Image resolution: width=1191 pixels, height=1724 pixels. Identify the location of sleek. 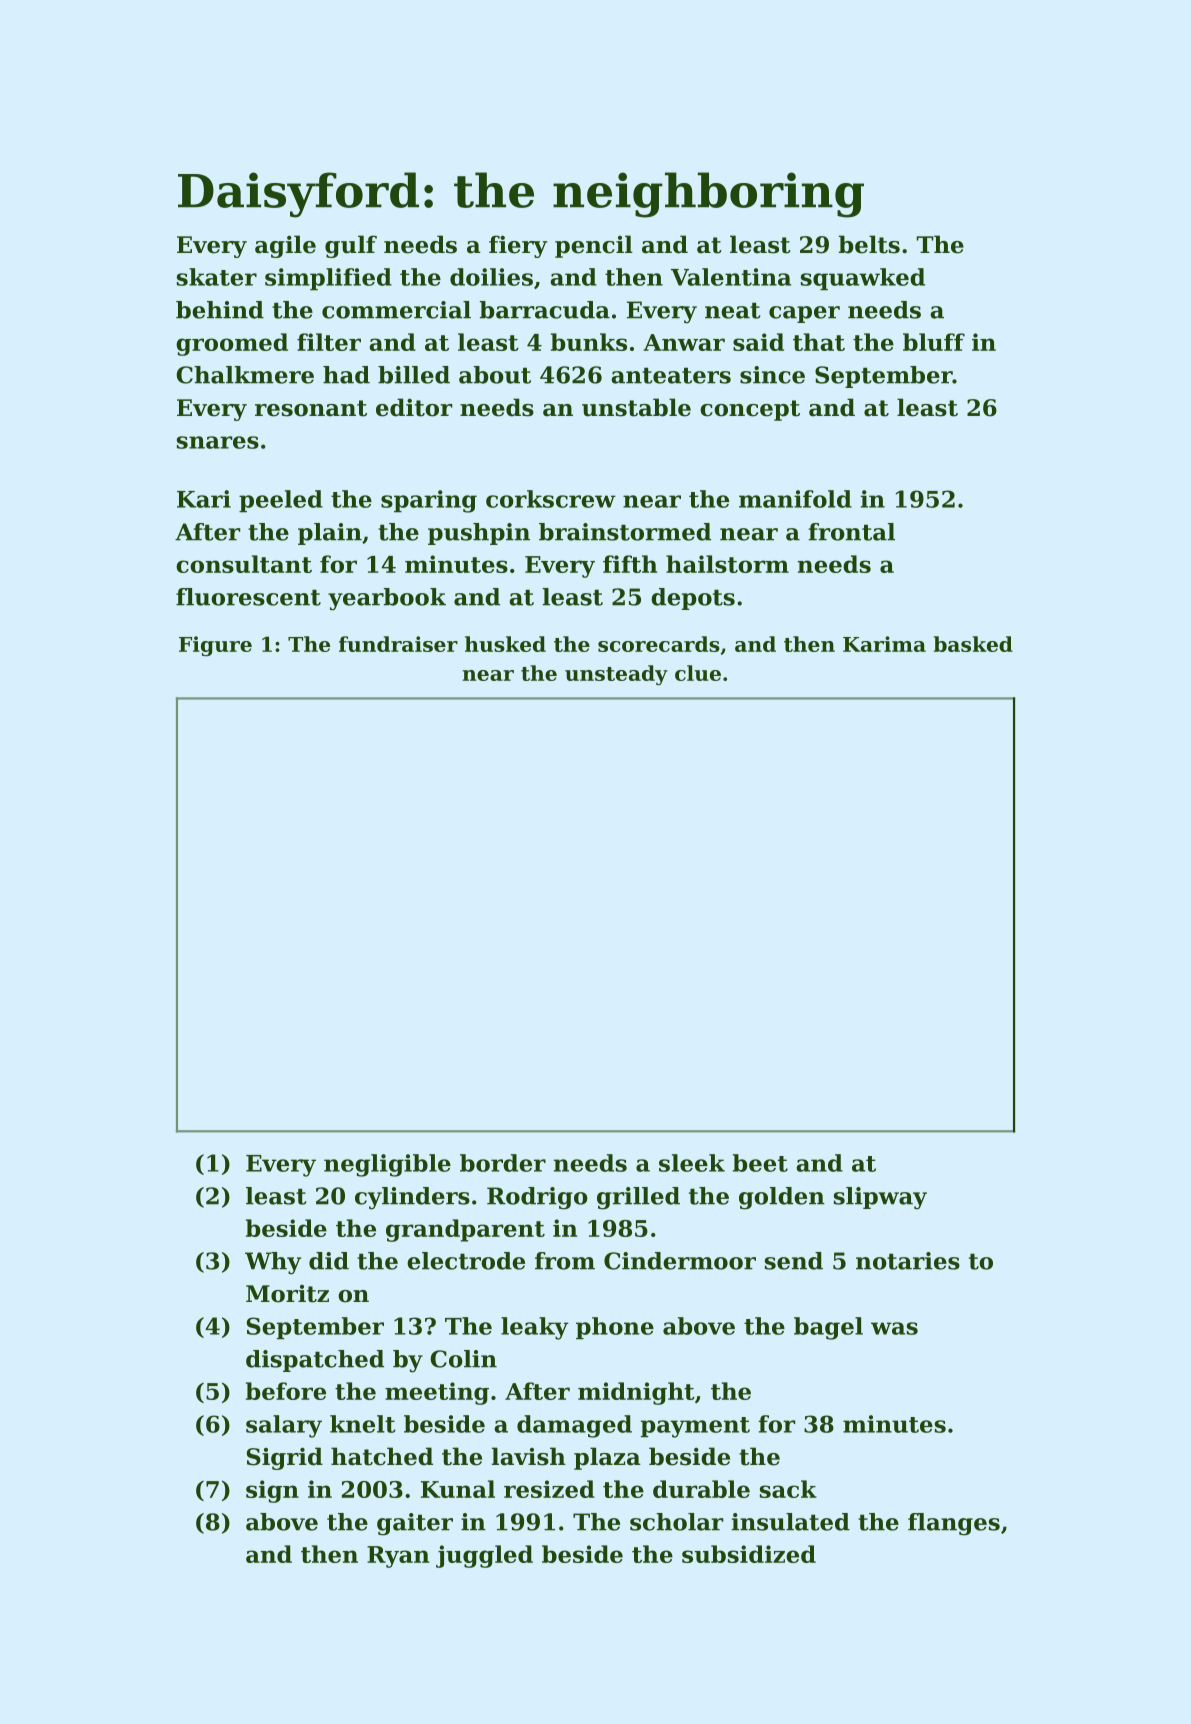
(692, 1163).
